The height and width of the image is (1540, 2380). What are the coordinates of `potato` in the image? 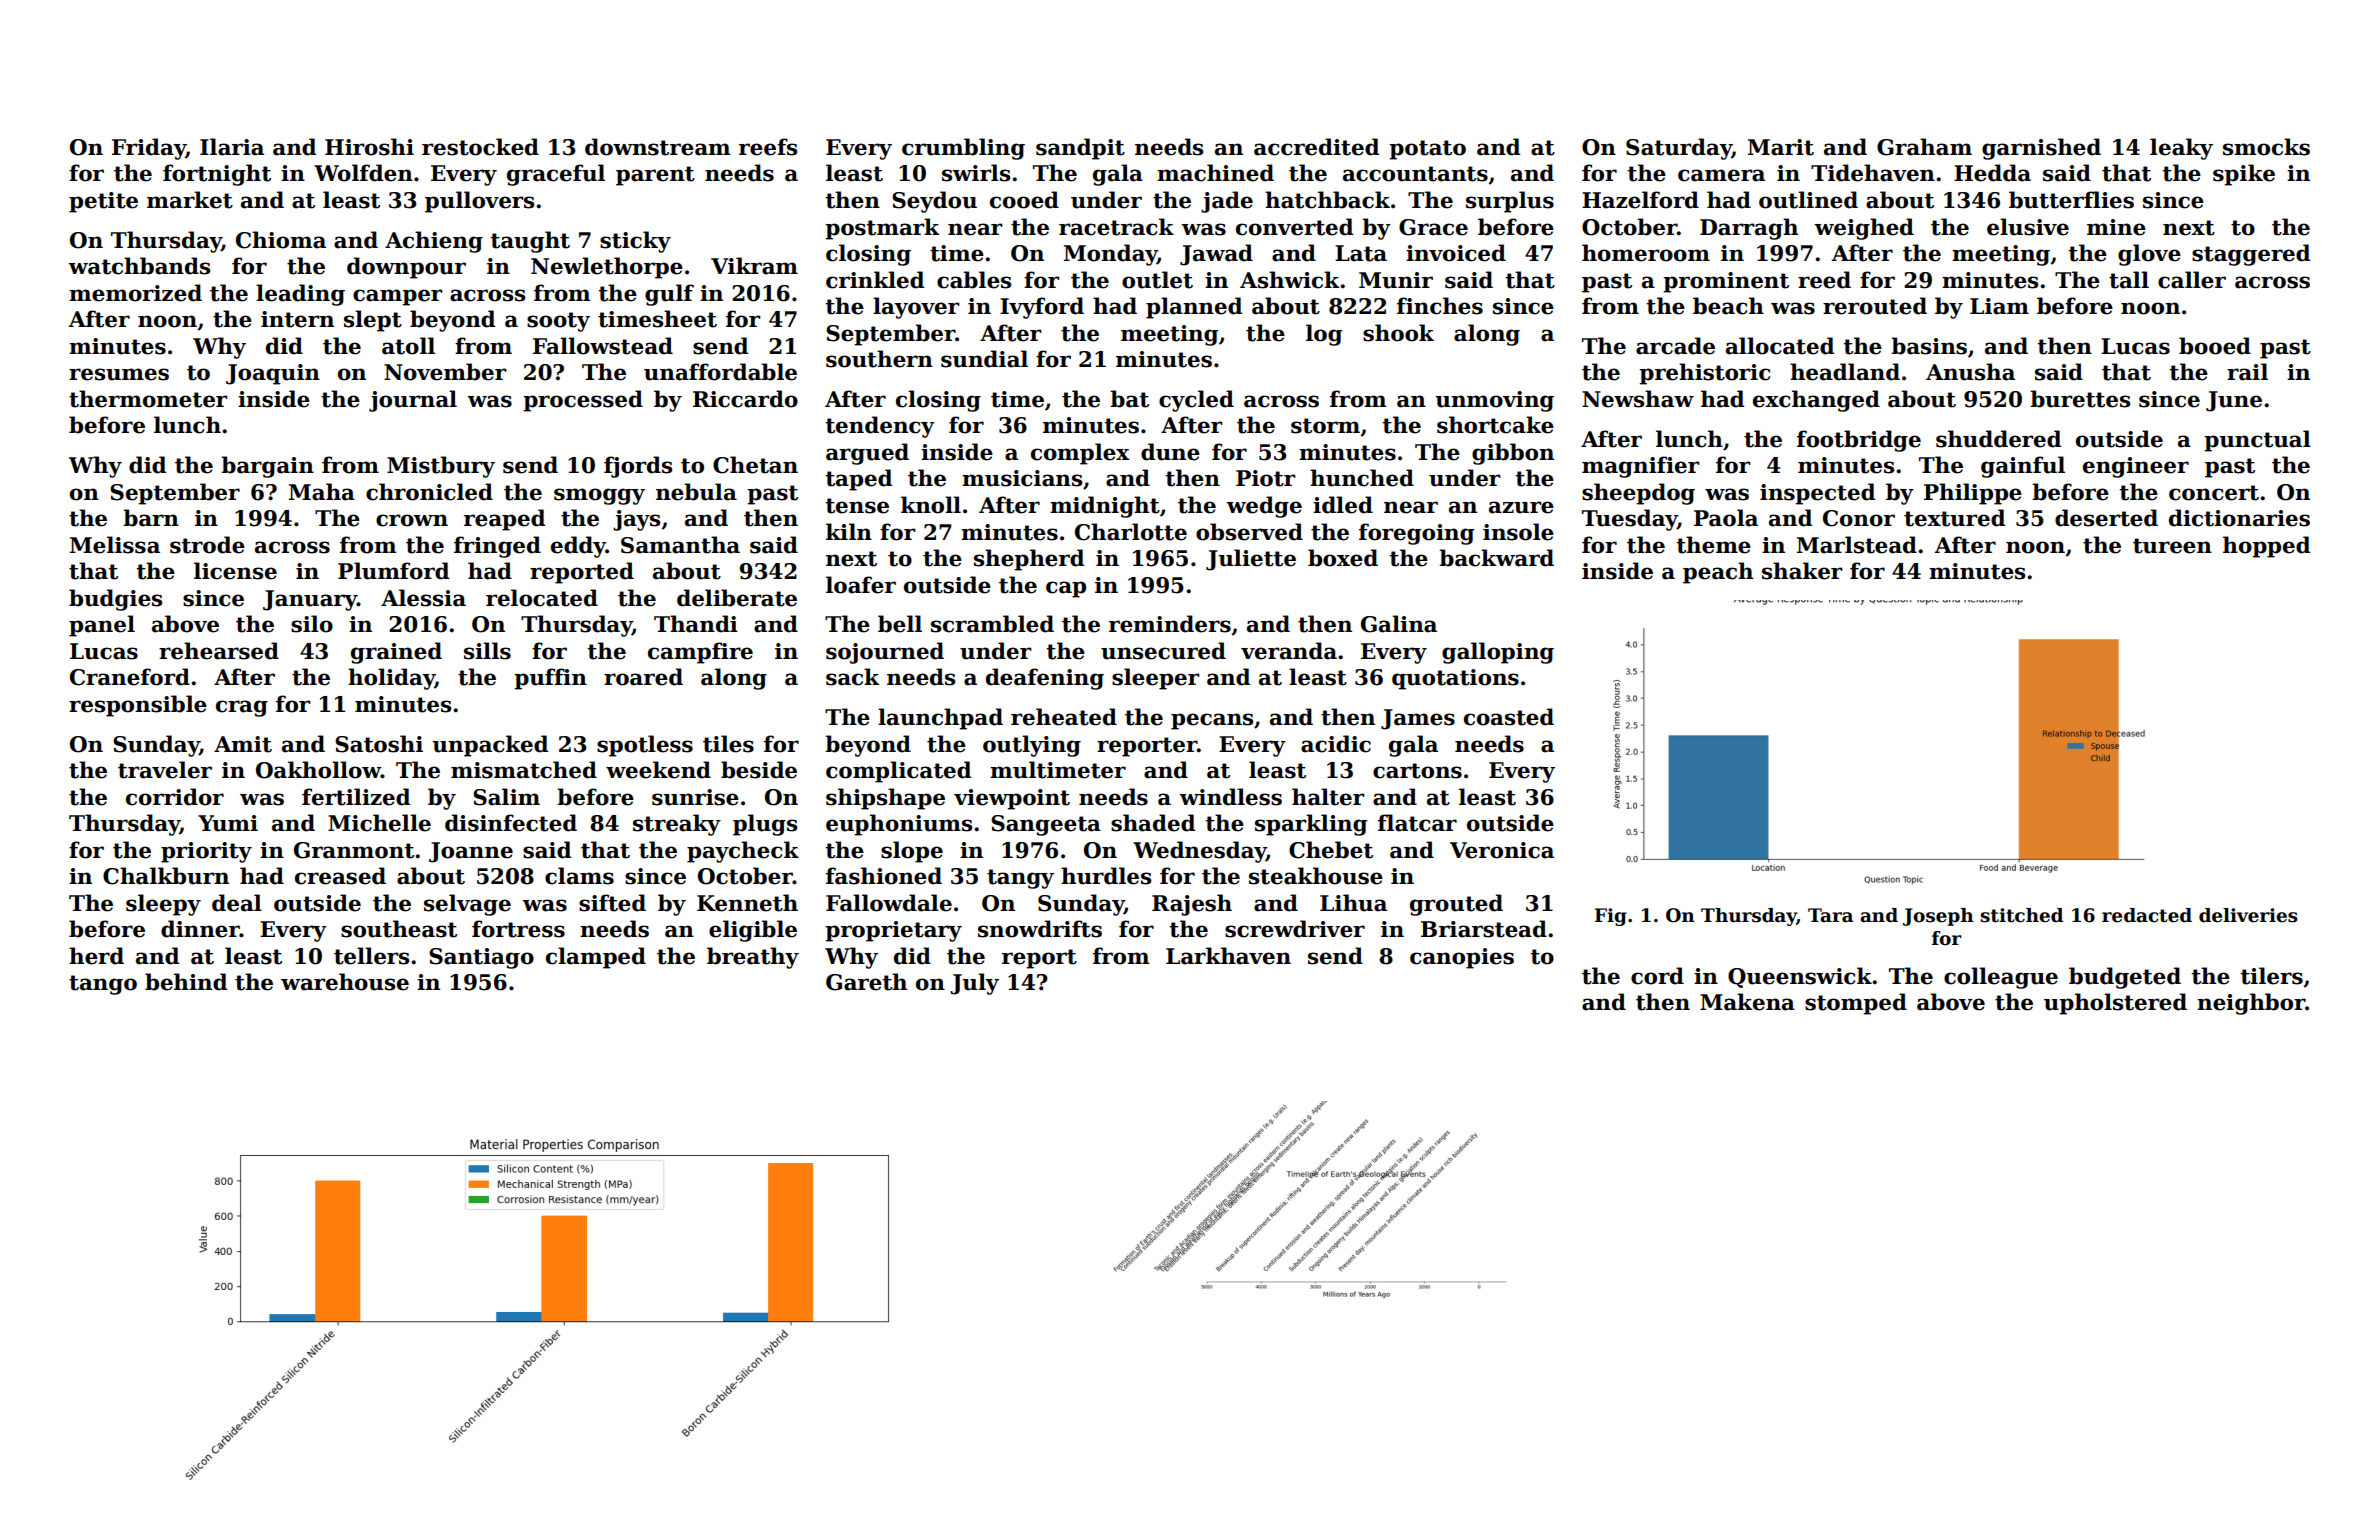 It's located at (1427, 150).
